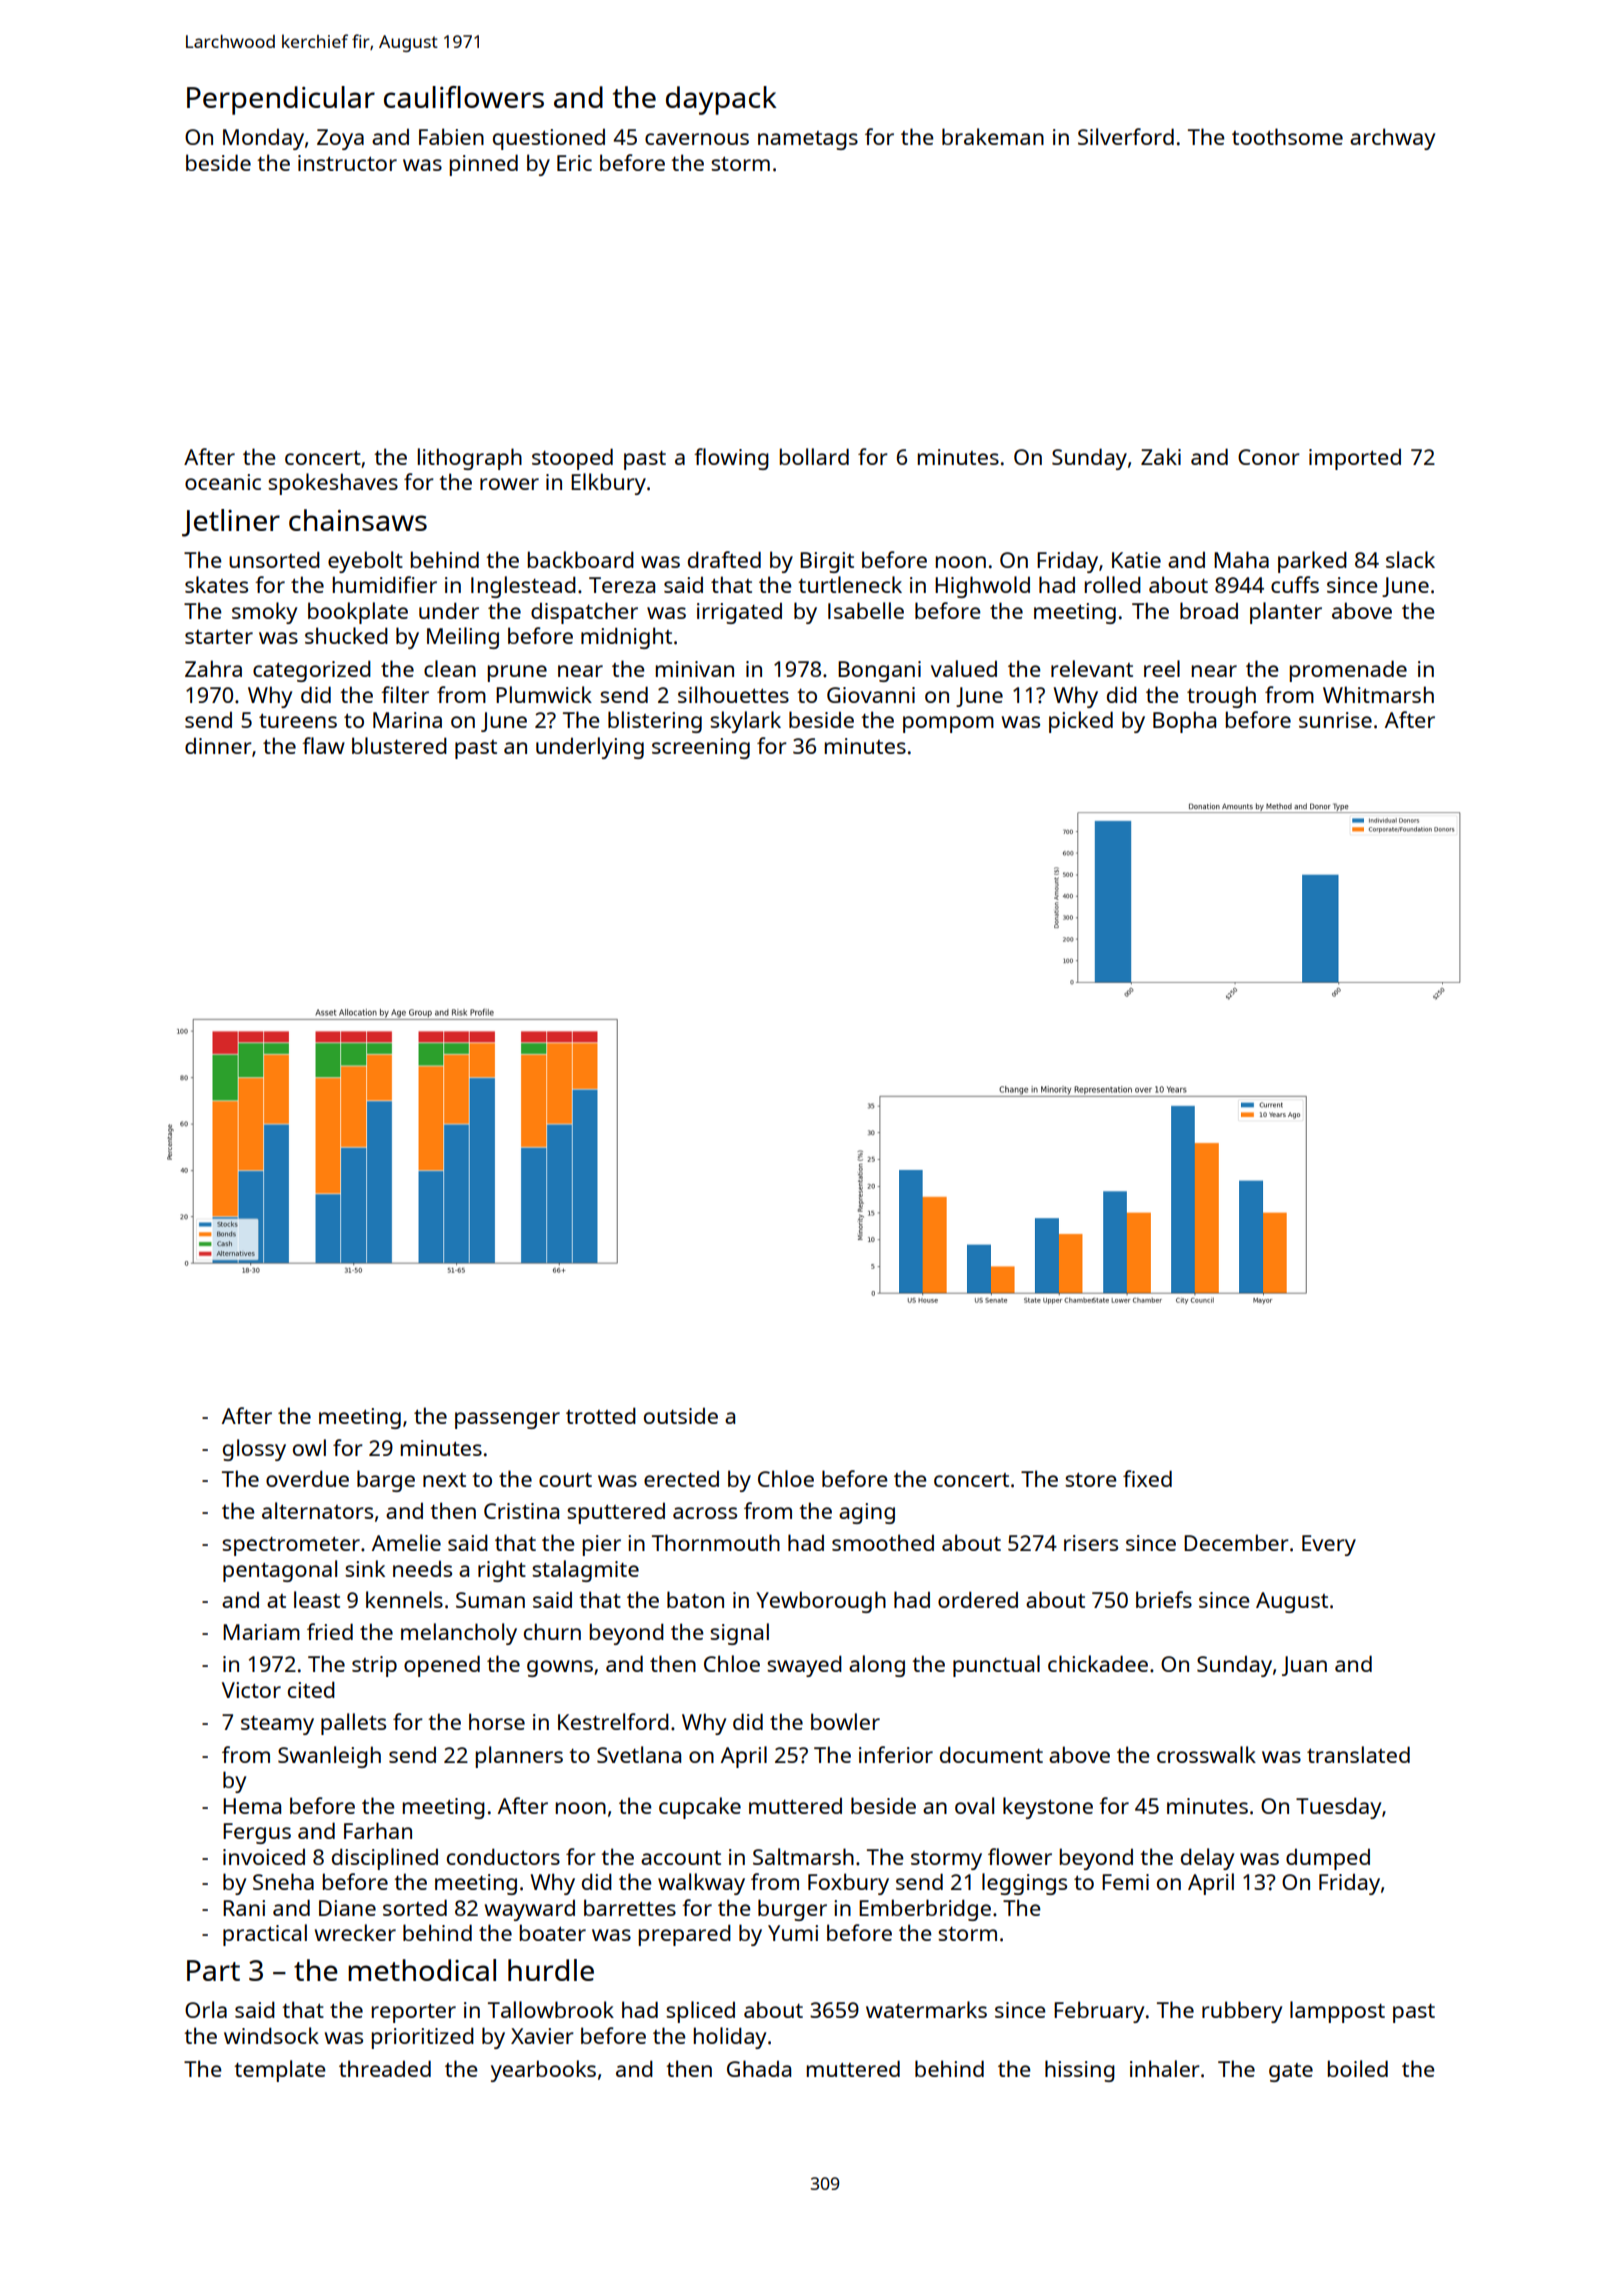 The height and width of the page is (2292, 1620). Describe the element at coordinates (993, 136) in the page. I see `brakeman` at that location.
